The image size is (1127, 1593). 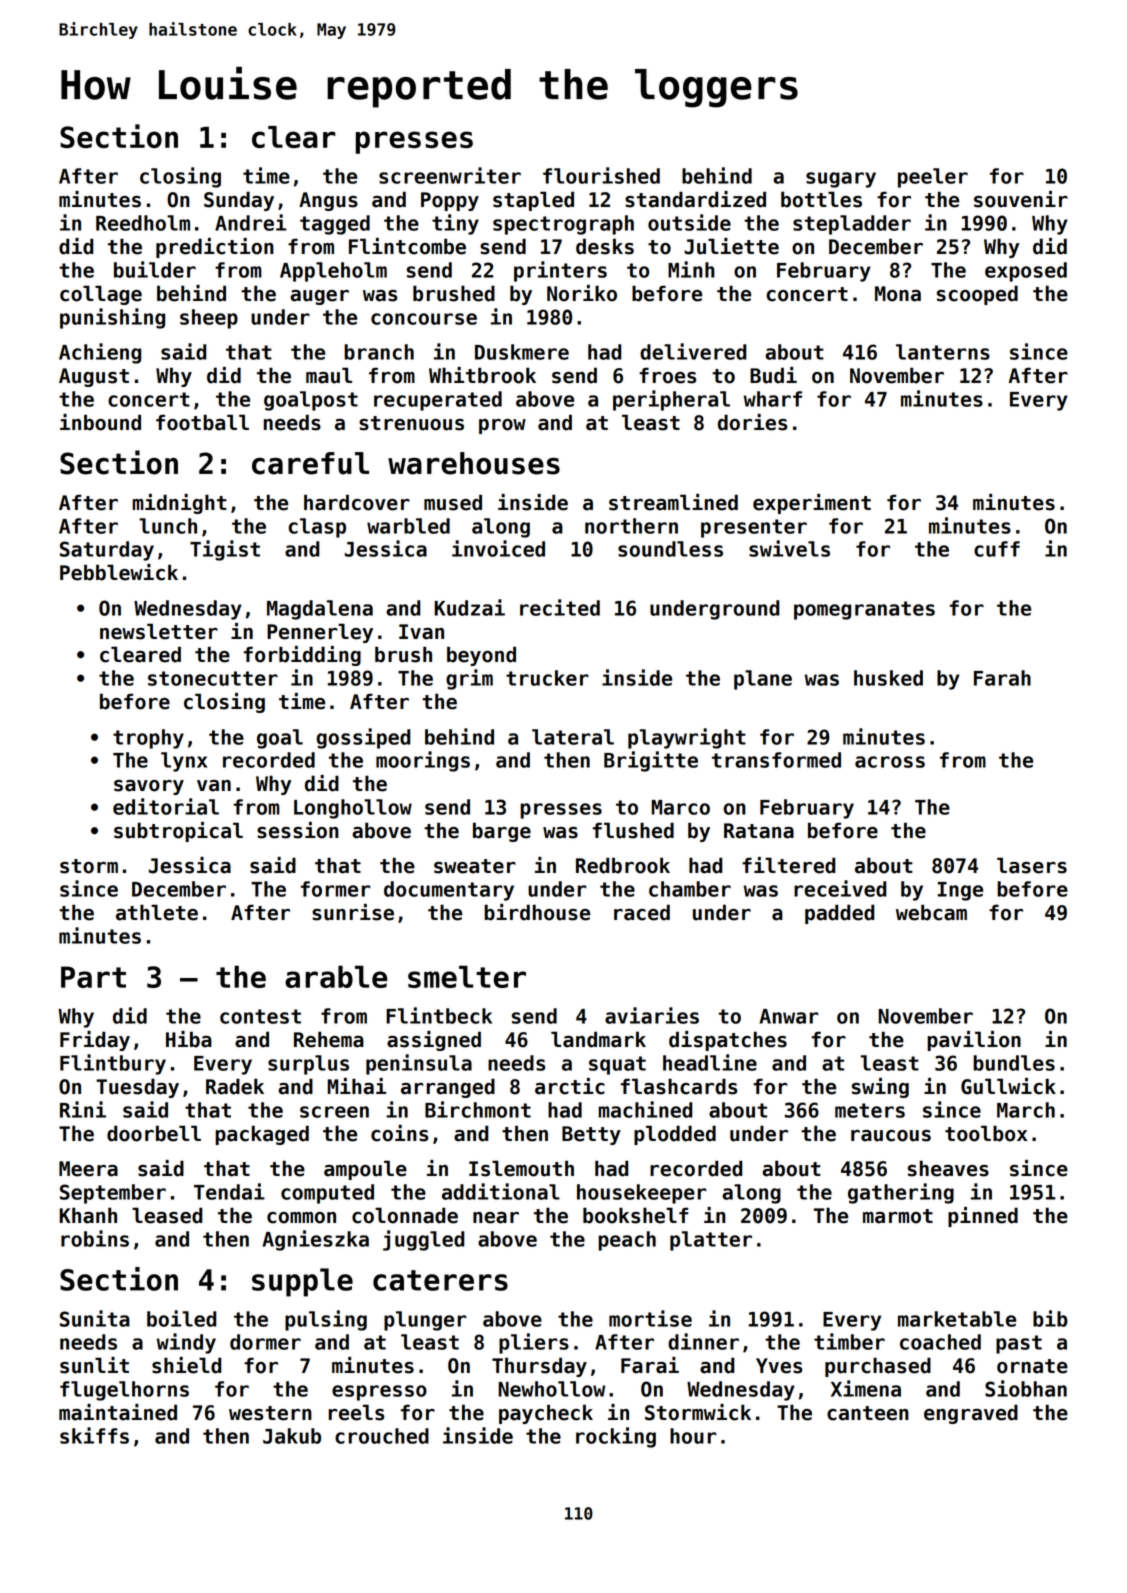 What do you see at coordinates (101, 295) in the page?
I see `collage` at bounding box center [101, 295].
